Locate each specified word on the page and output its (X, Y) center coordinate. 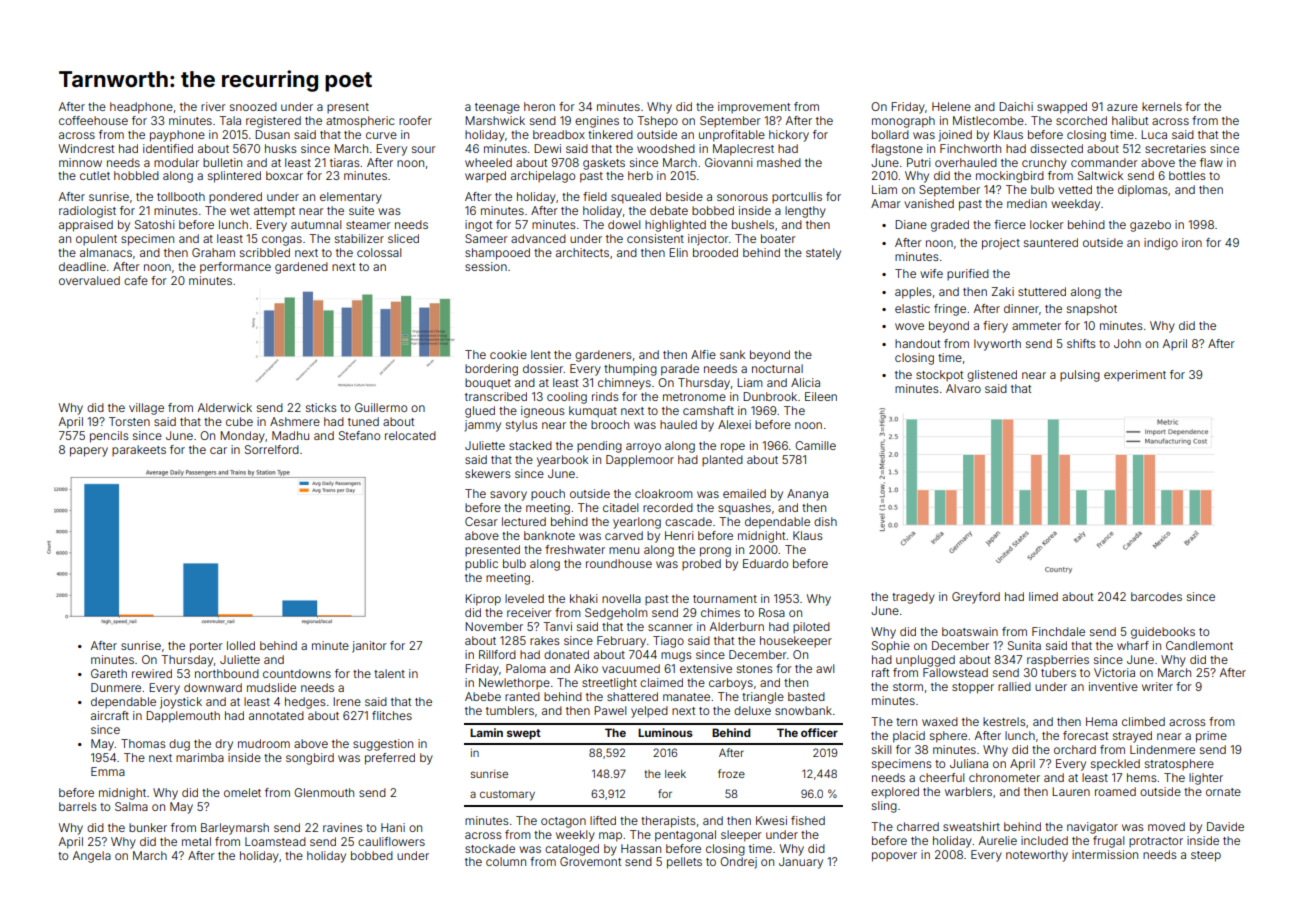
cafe (136, 280)
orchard (1075, 749)
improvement (754, 107)
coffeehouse (93, 120)
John (1127, 343)
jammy (483, 426)
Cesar (481, 521)
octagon (563, 822)
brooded (715, 252)
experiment (1135, 375)
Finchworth (970, 148)
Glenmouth (324, 792)
